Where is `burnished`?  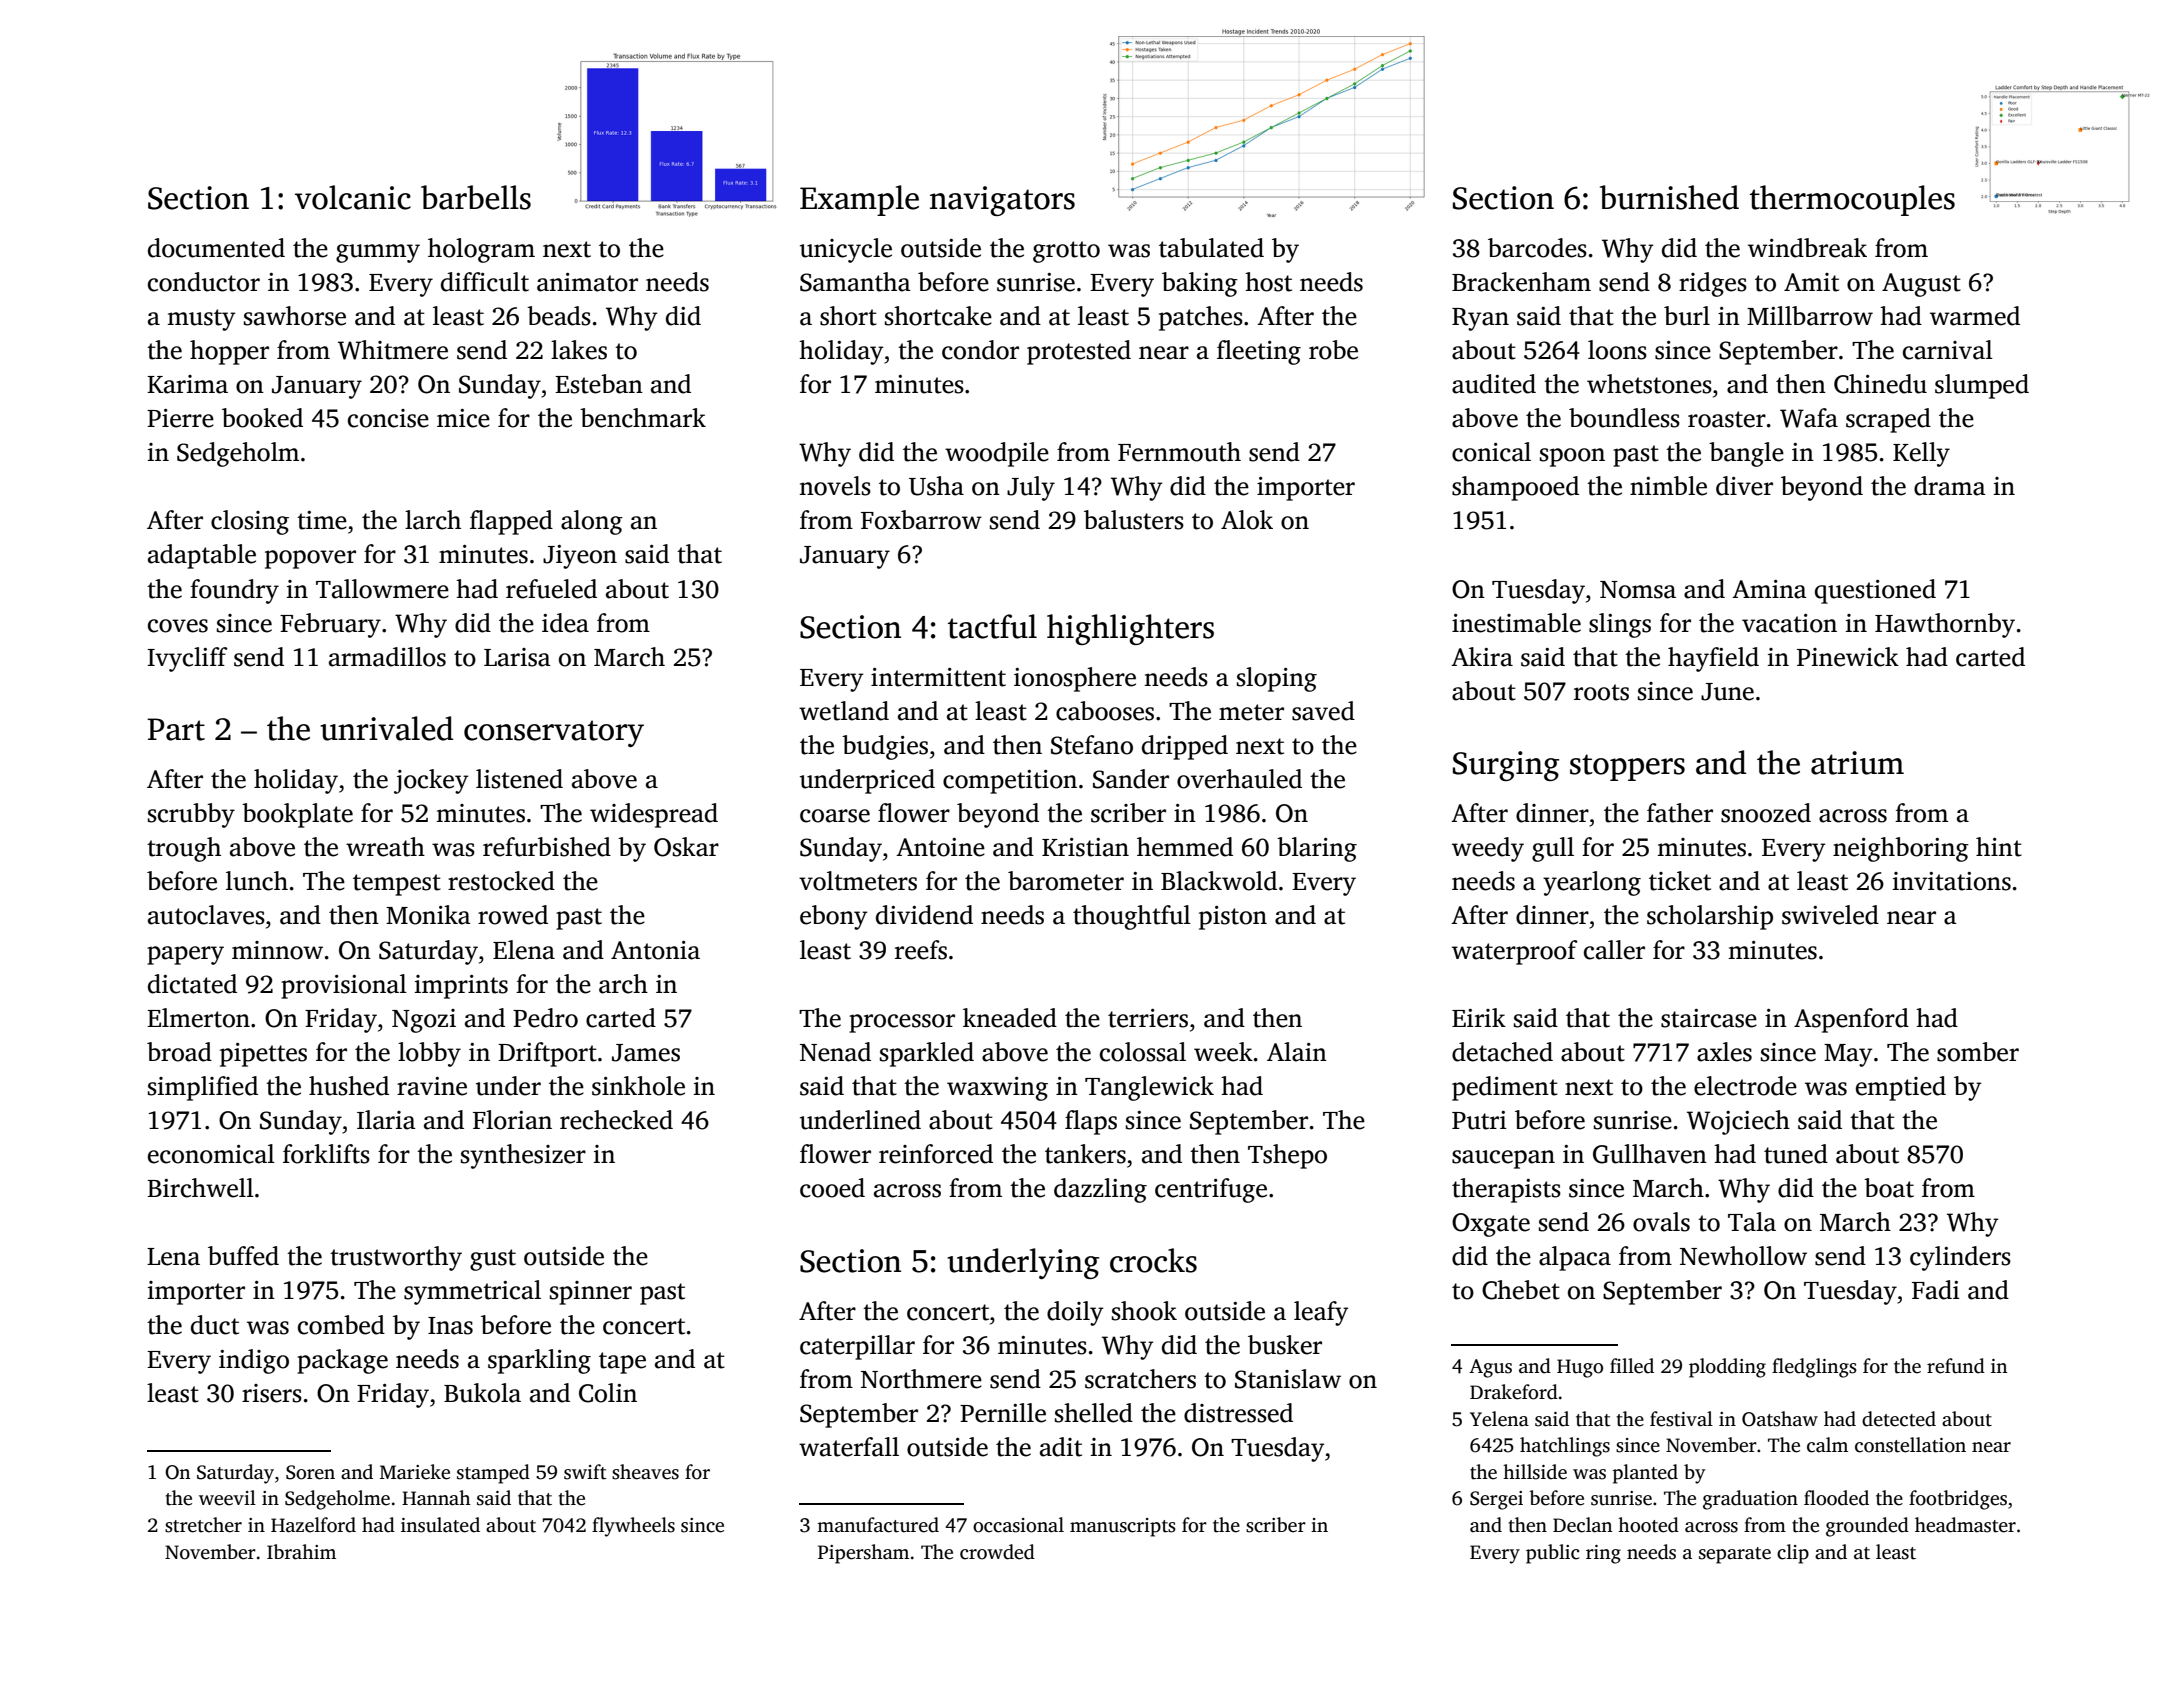
burnished is located at coordinates (1669, 197).
